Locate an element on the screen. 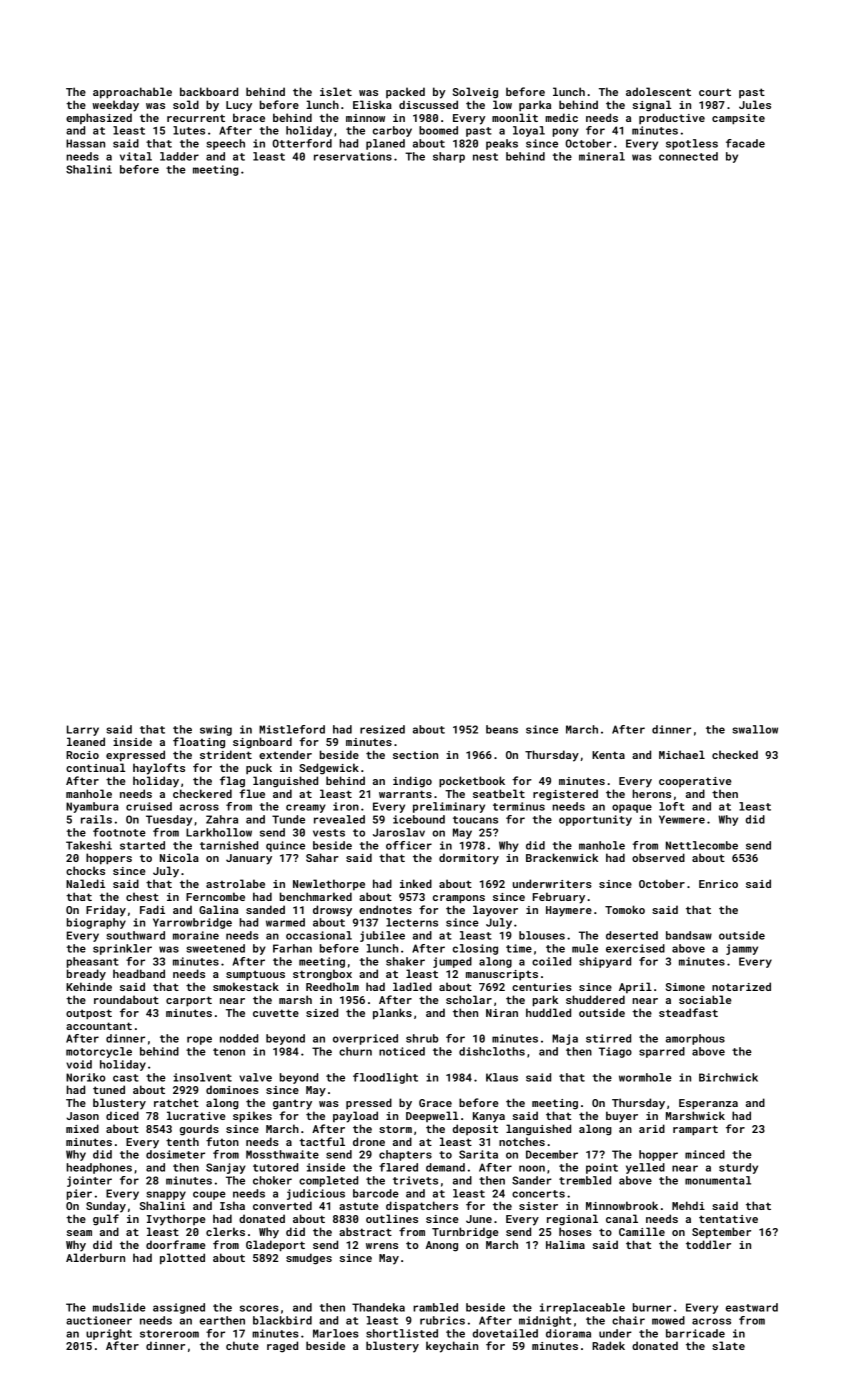 The width and height of the screenshot is (849, 1400). vital is located at coordinates (136, 156).
